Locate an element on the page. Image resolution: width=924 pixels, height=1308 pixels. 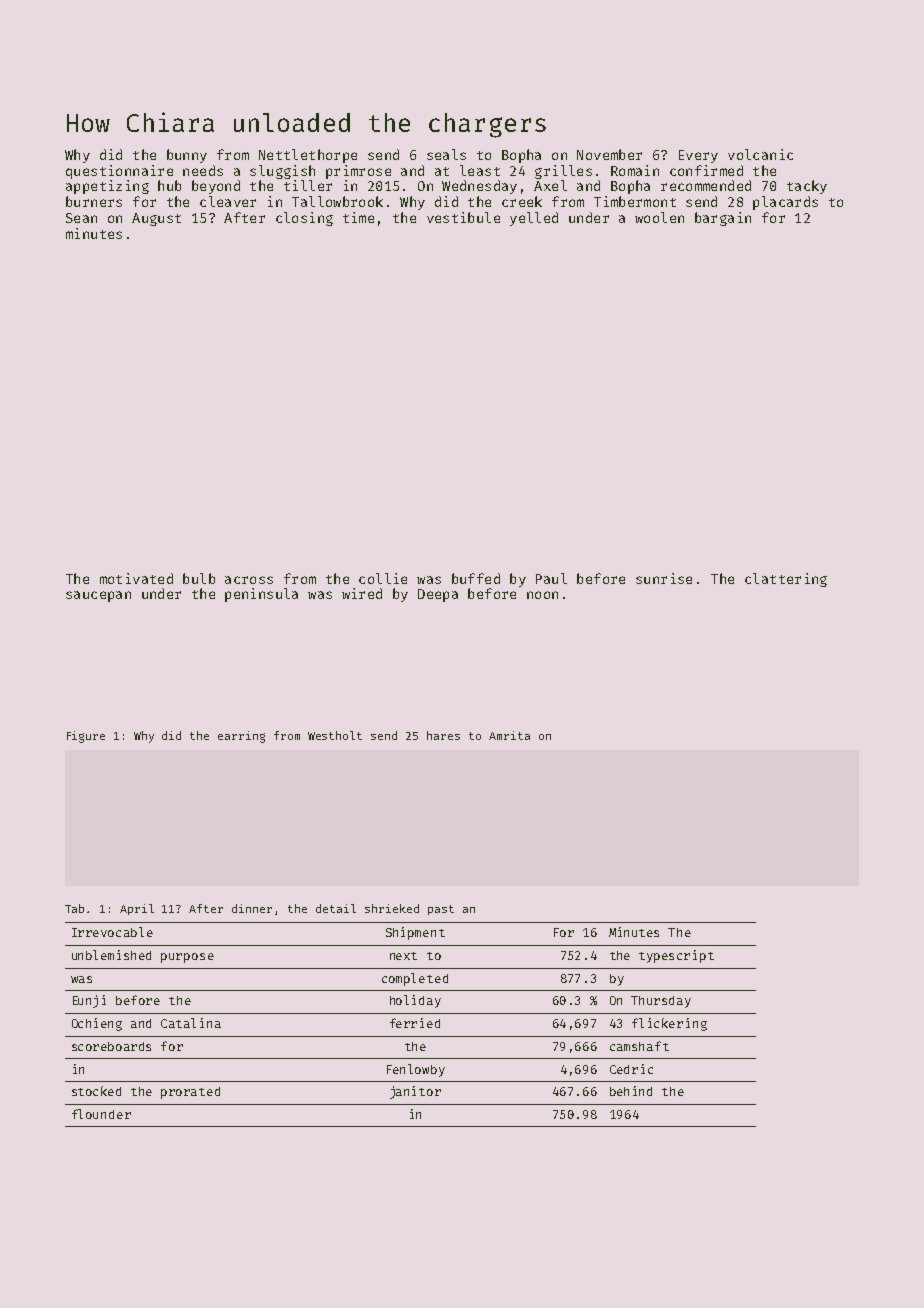
yelled is located at coordinates (534, 219).
